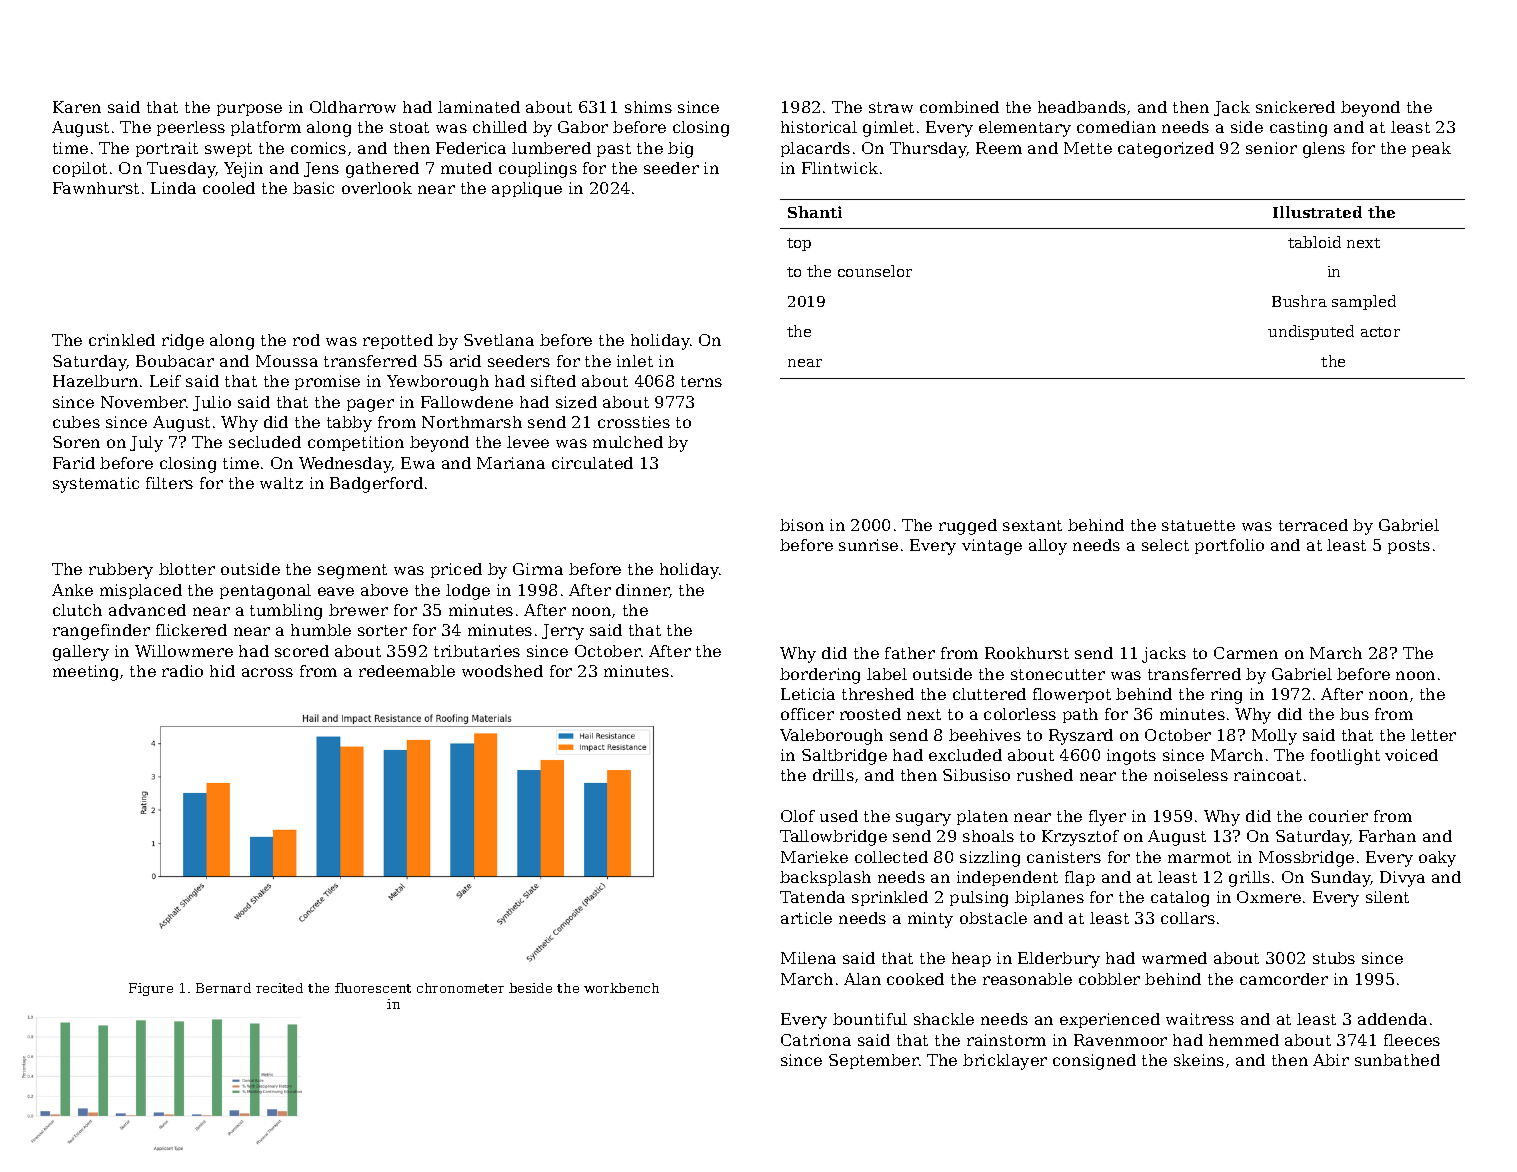 The width and height of the document is (1517, 1172). I want to click on Bushra, so click(1299, 301).
